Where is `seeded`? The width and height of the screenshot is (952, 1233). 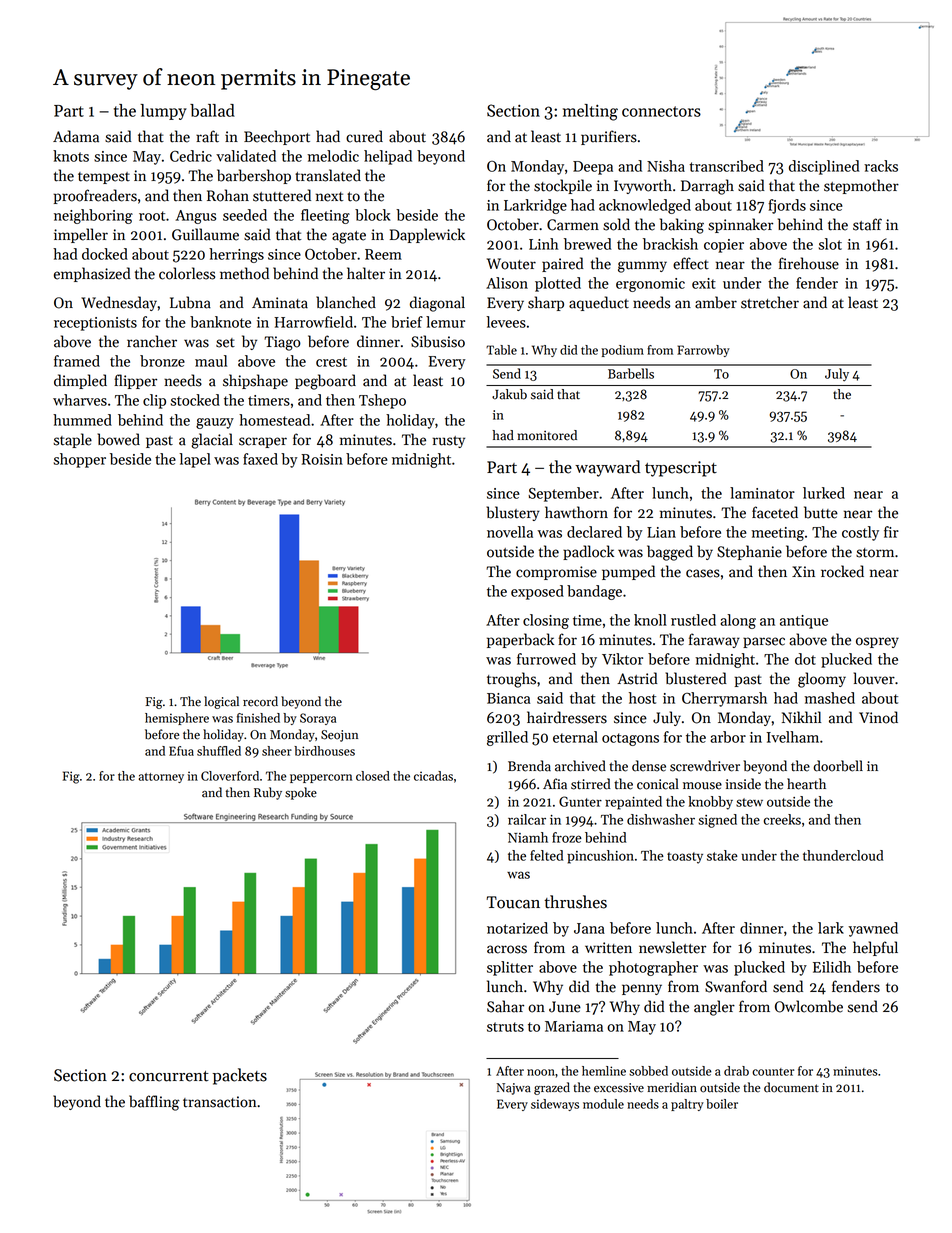
seeded is located at coordinates (245, 215).
